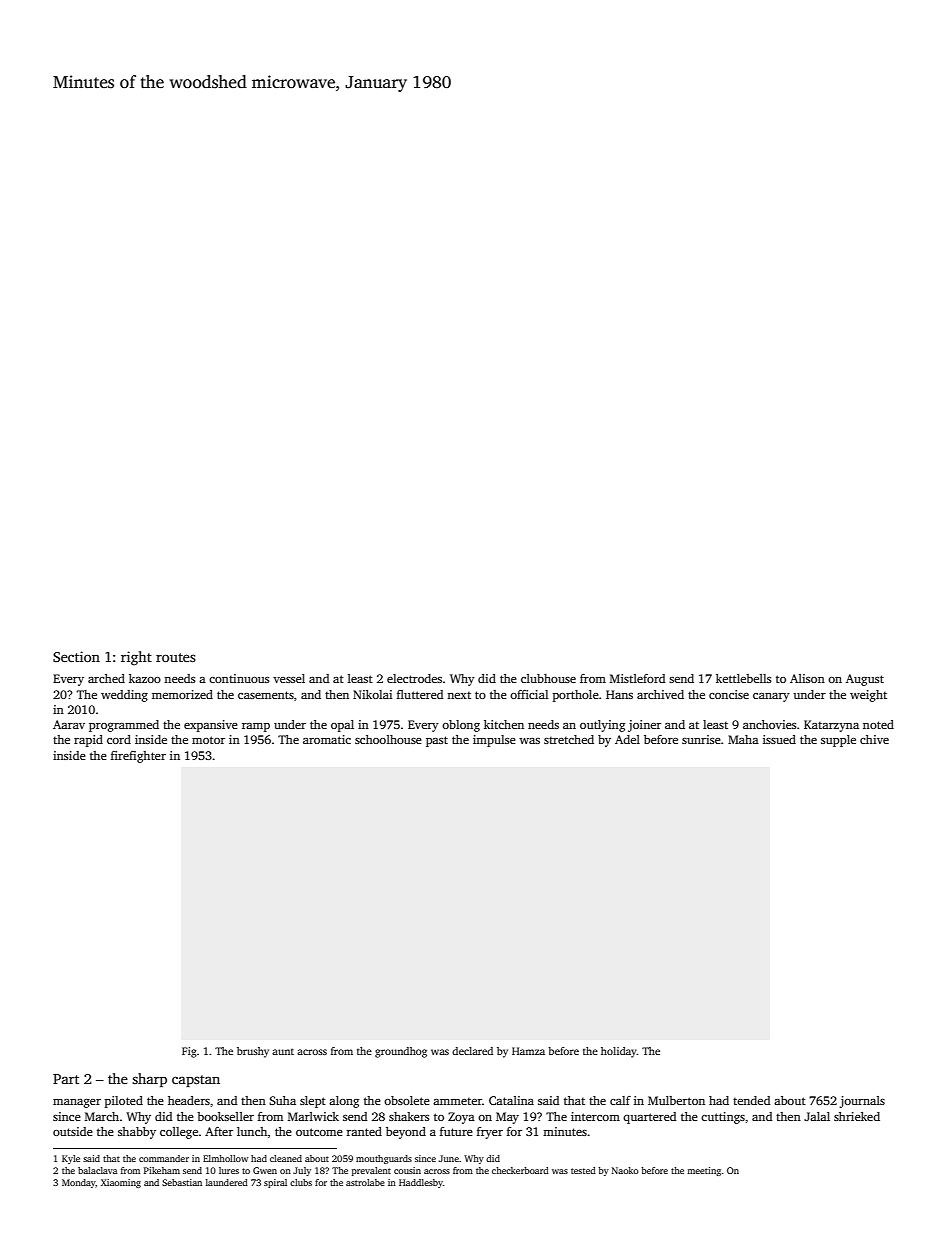  I want to click on journals, so click(862, 1102).
